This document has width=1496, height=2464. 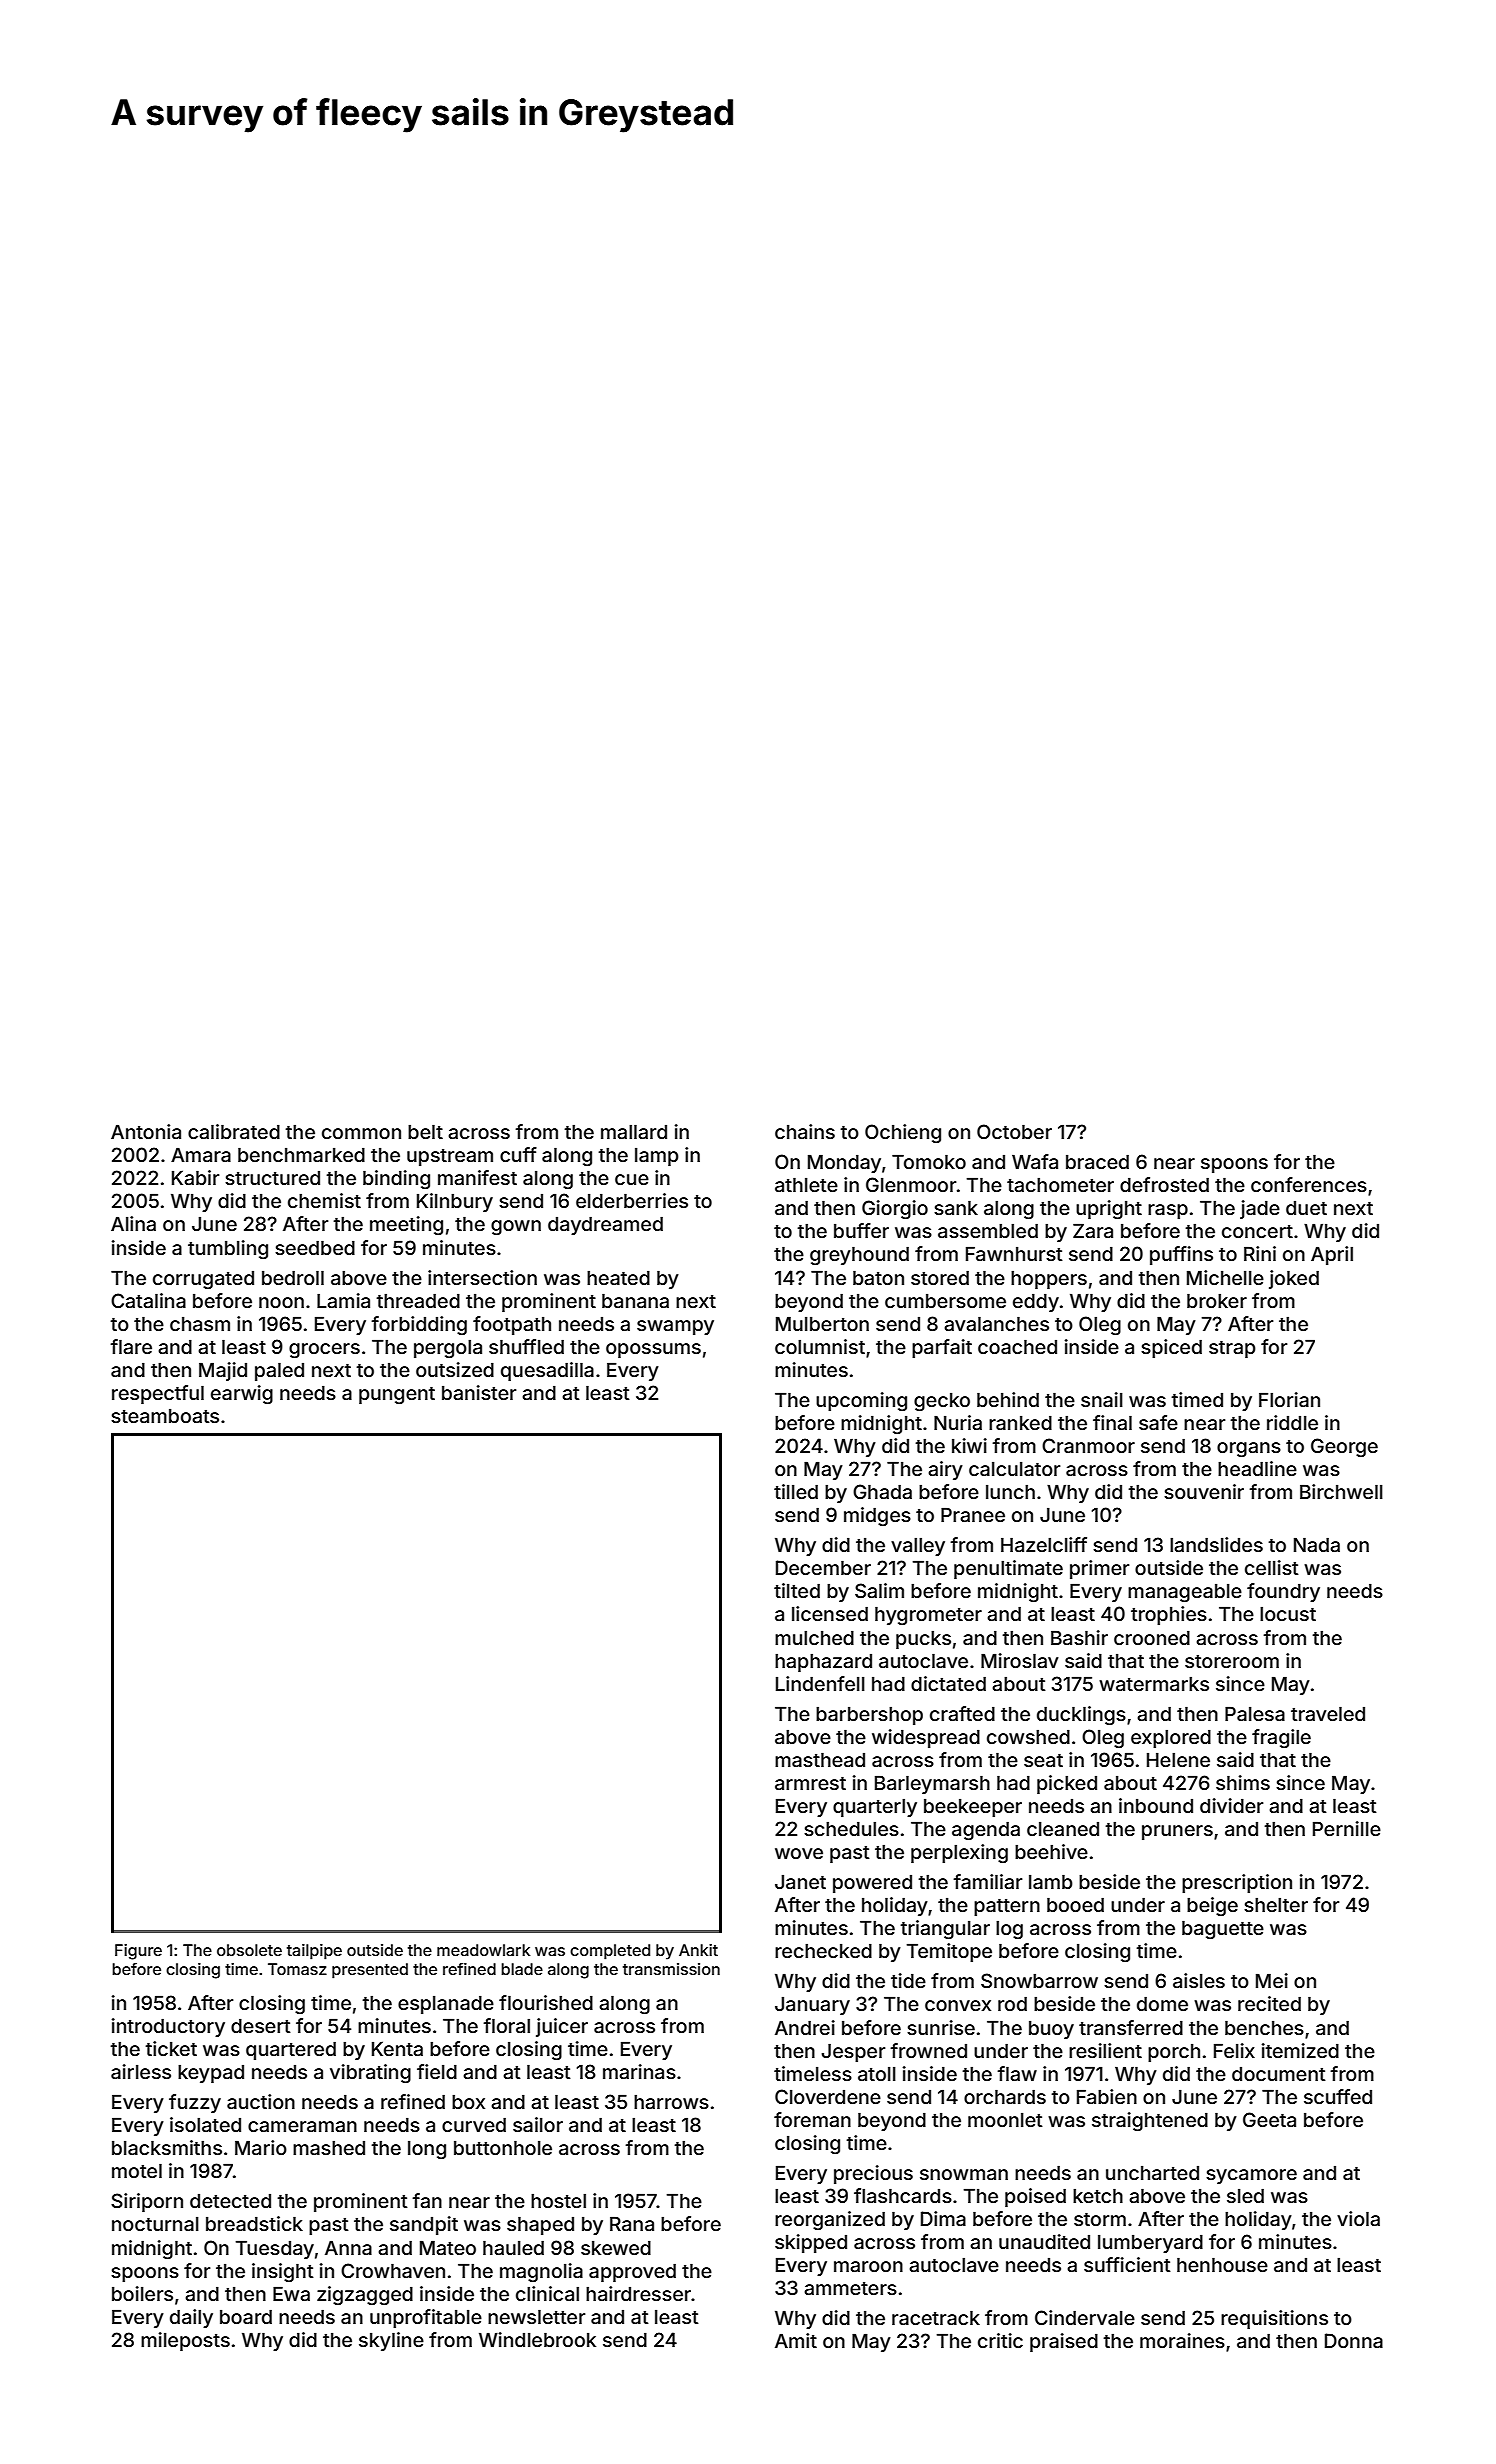 I want to click on spiced, so click(x=1171, y=1348).
